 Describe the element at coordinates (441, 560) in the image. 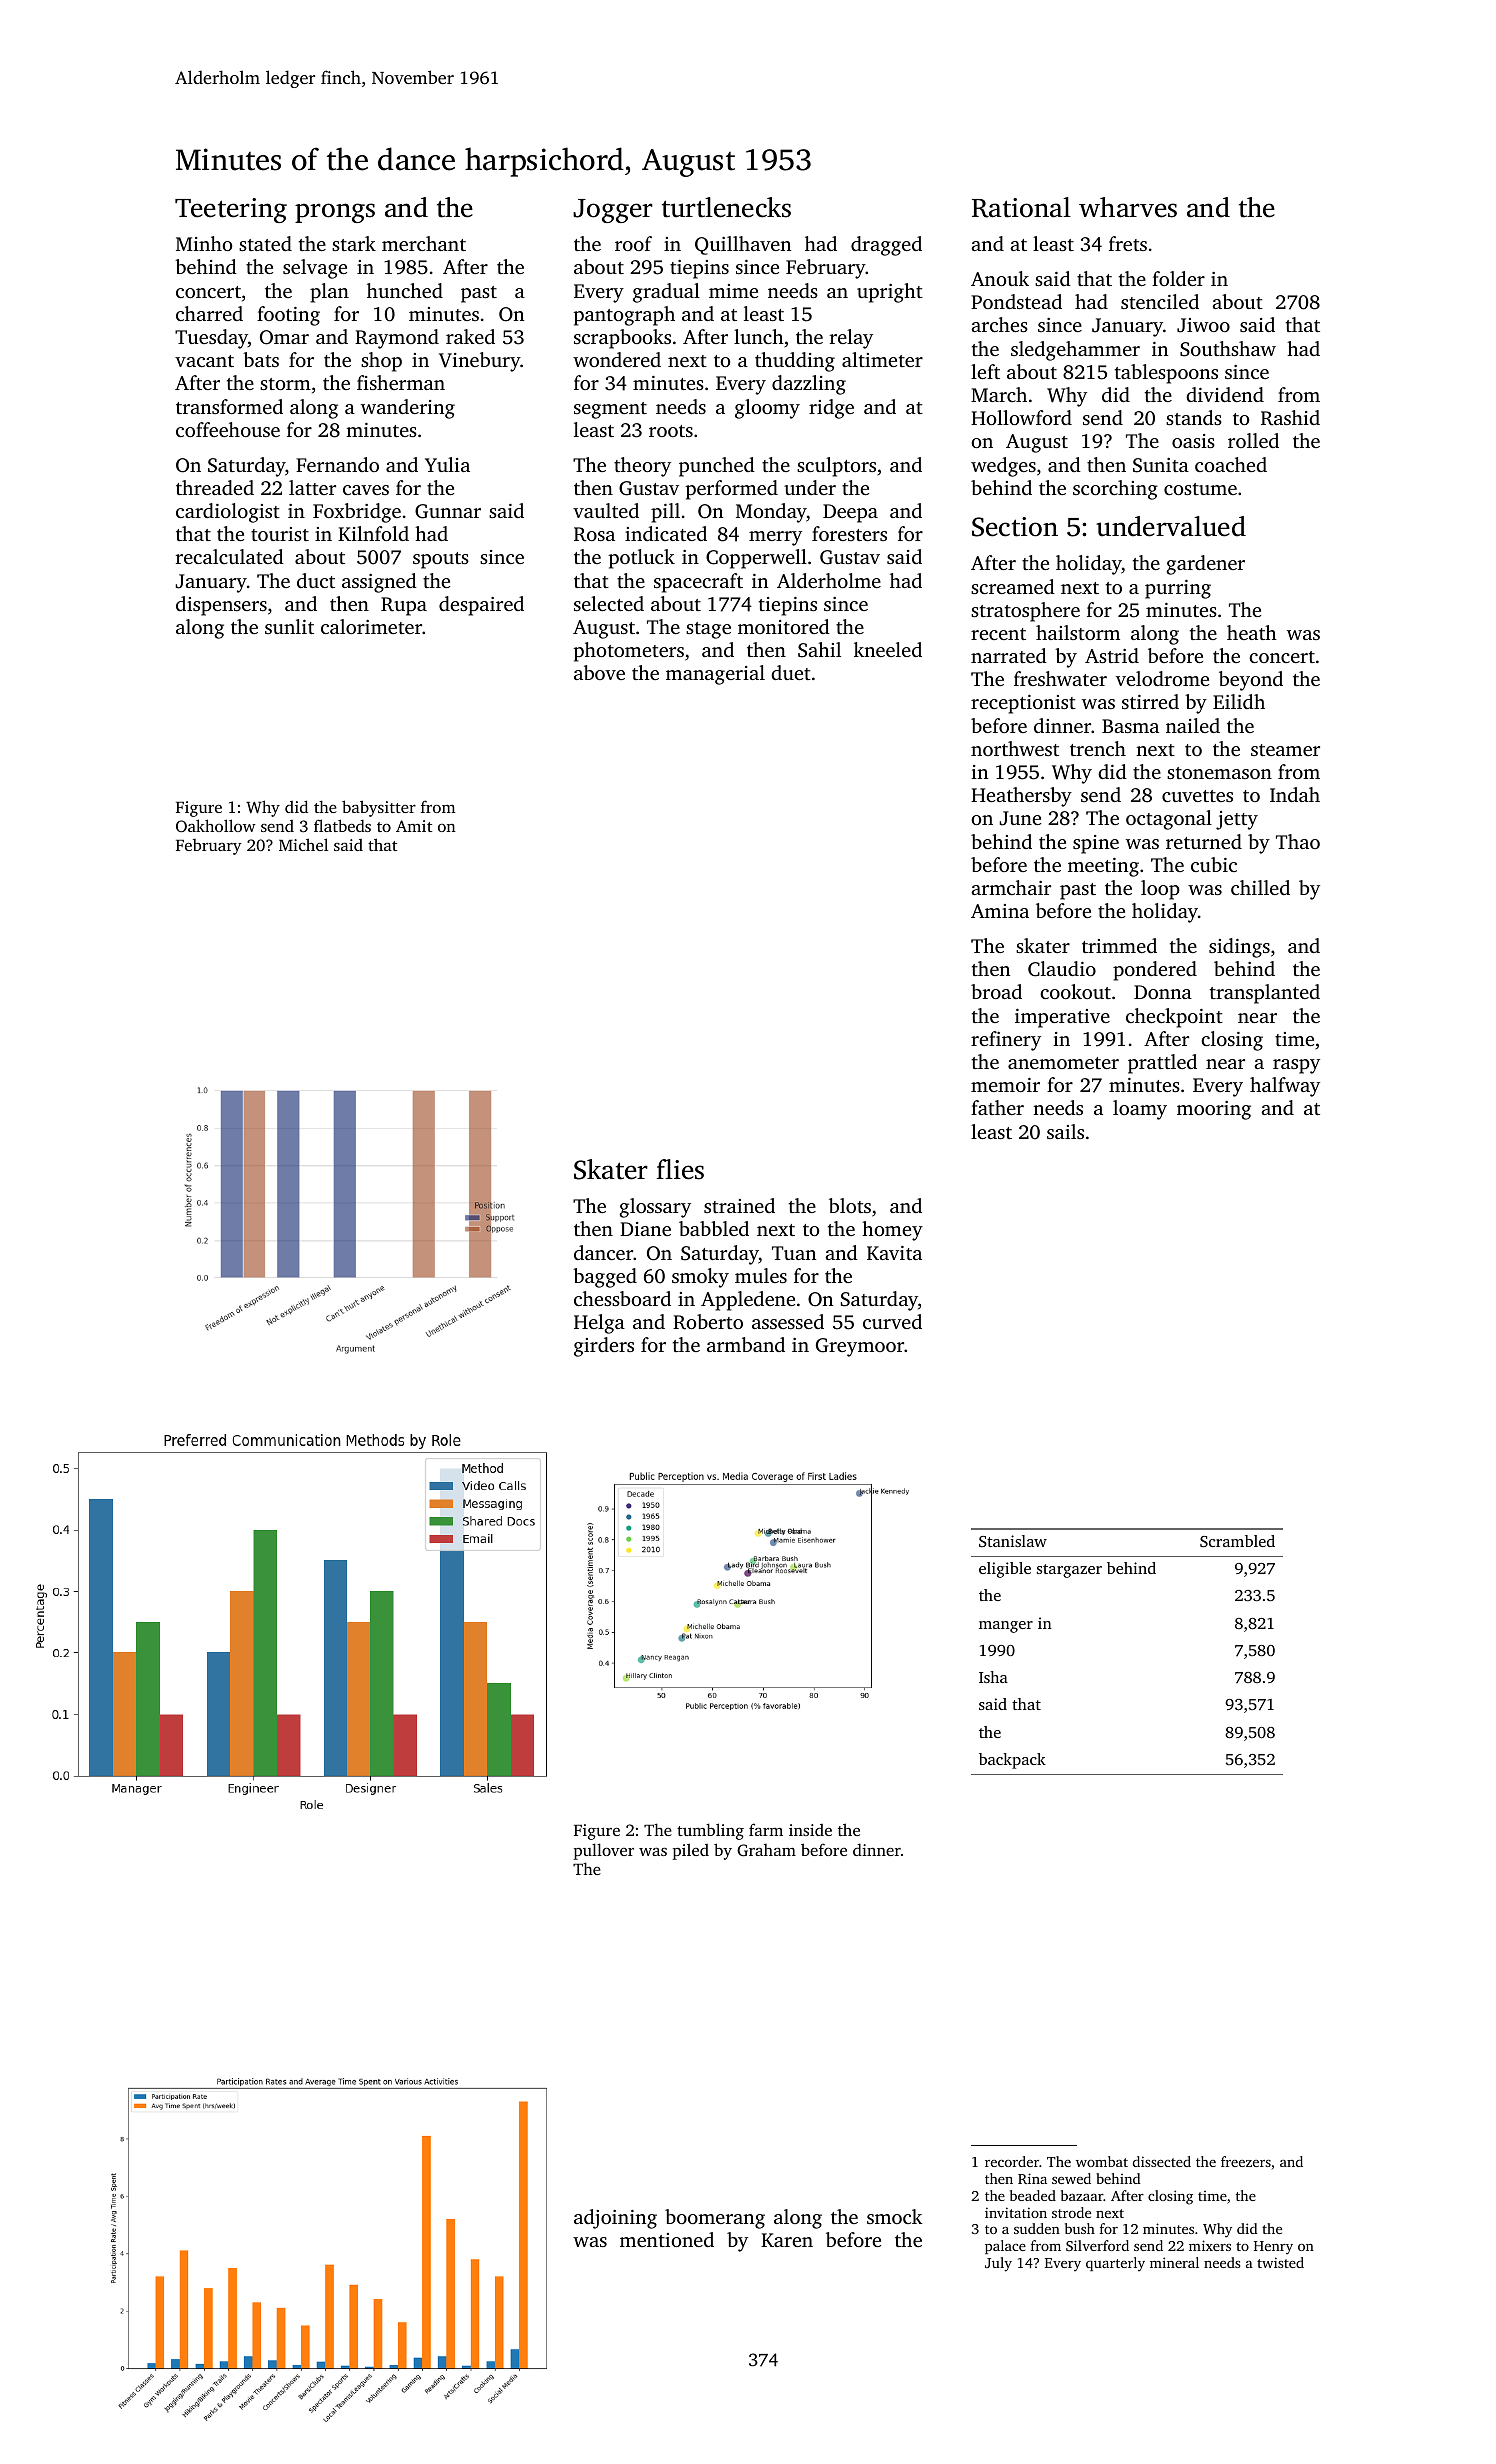

I see `spouts` at that location.
